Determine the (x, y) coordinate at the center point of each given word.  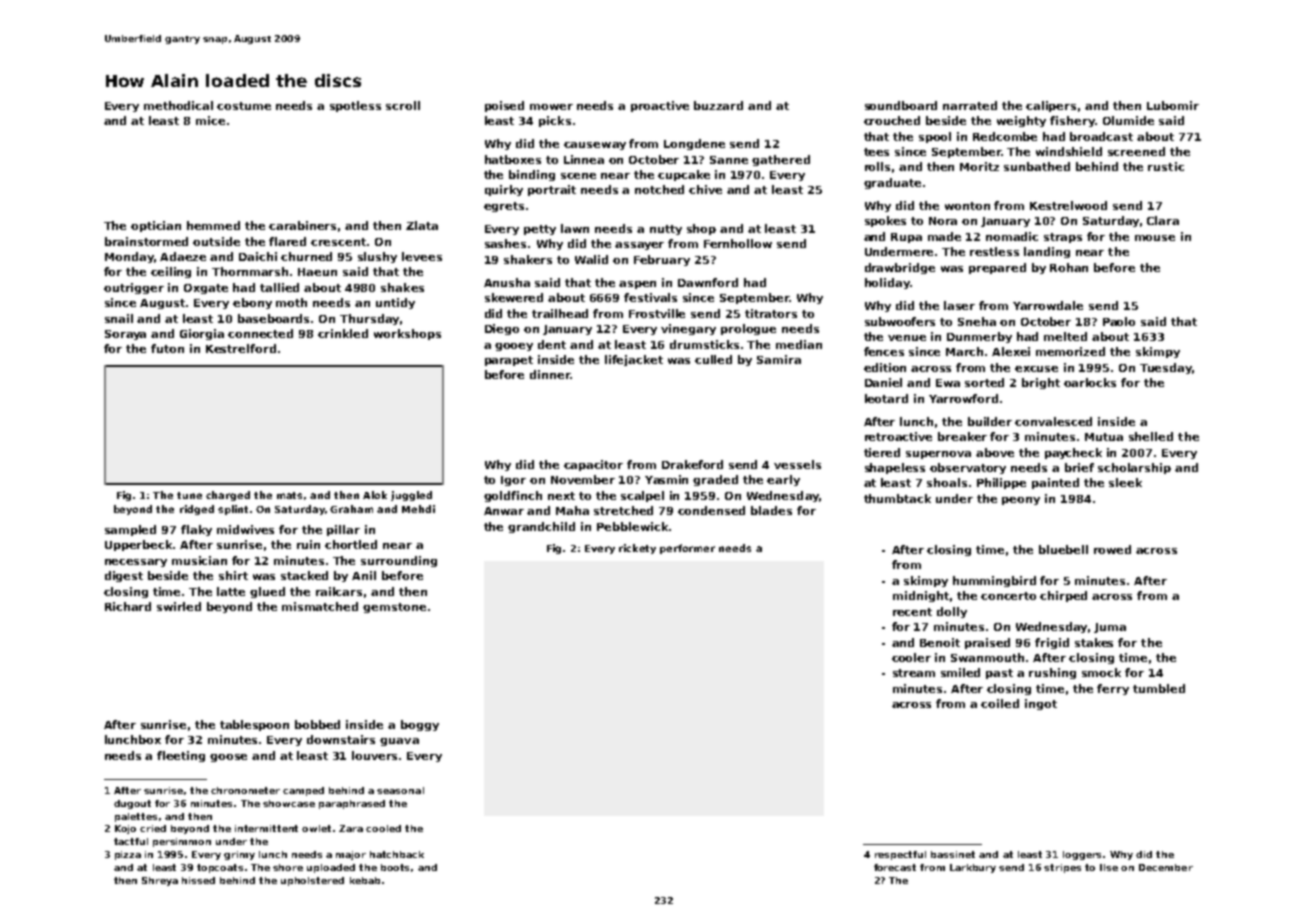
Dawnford (708, 282)
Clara (1163, 220)
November (583, 479)
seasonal (400, 790)
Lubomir (1173, 105)
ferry (1113, 689)
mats (289, 495)
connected (260, 333)
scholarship (1134, 468)
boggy (420, 725)
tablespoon (254, 725)
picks (555, 121)
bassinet (953, 854)
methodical (178, 105)
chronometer (245, 790)
